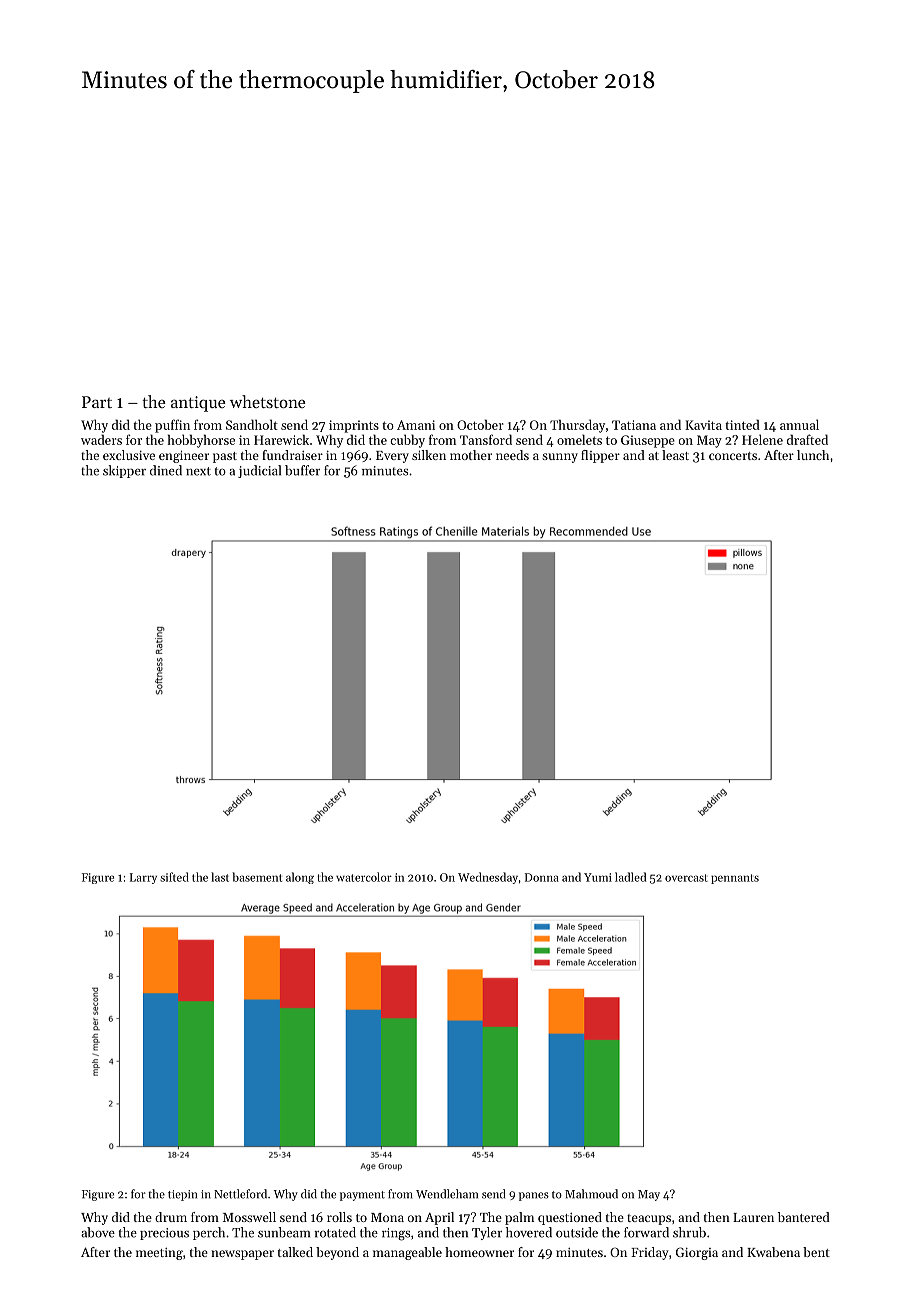 This document has height=1308, width=924. I want to click on mother, so click(471, 455).
